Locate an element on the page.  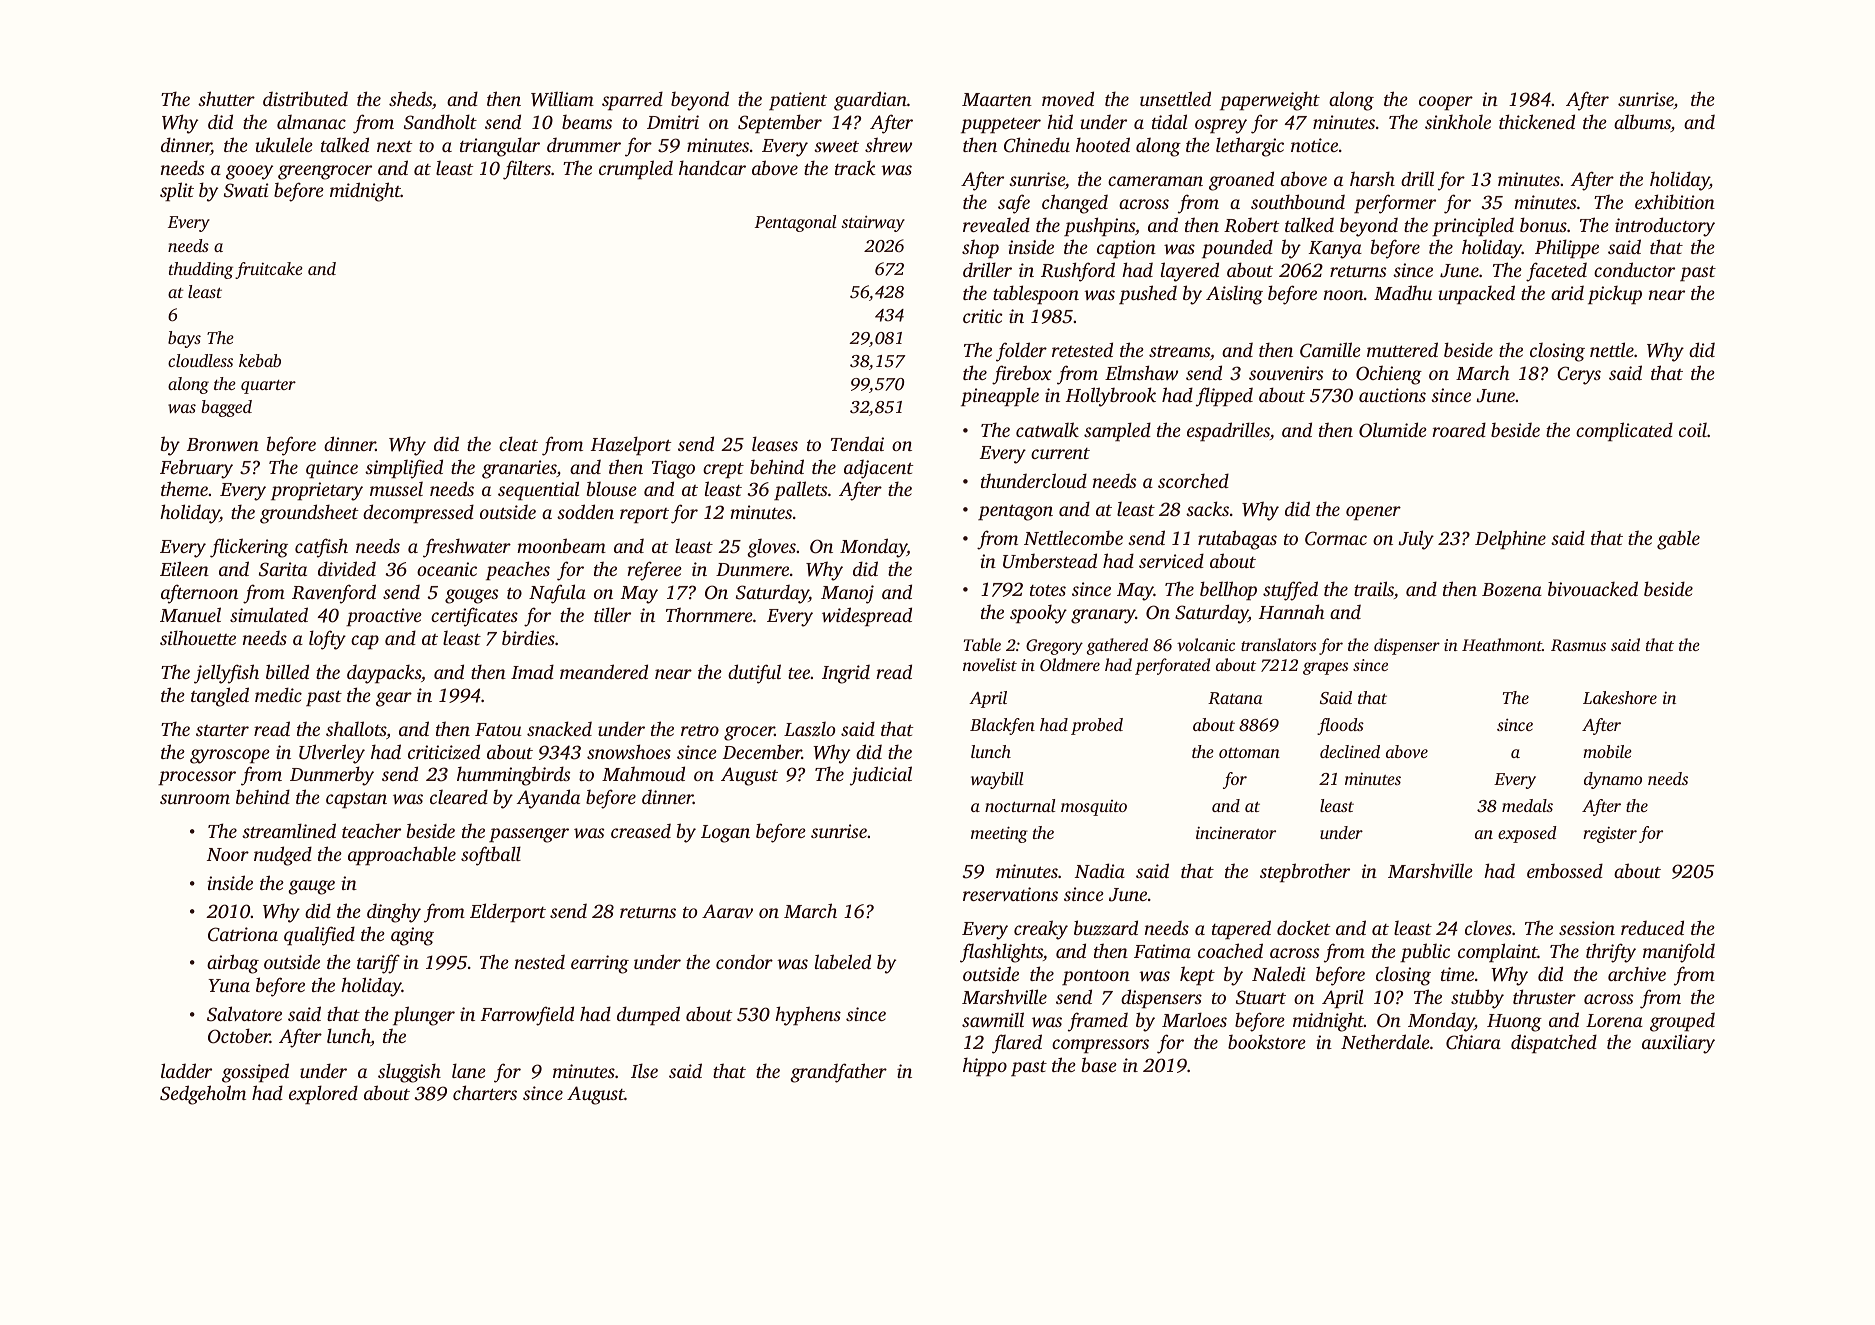
sheds is located at coordinates (410, 98).
